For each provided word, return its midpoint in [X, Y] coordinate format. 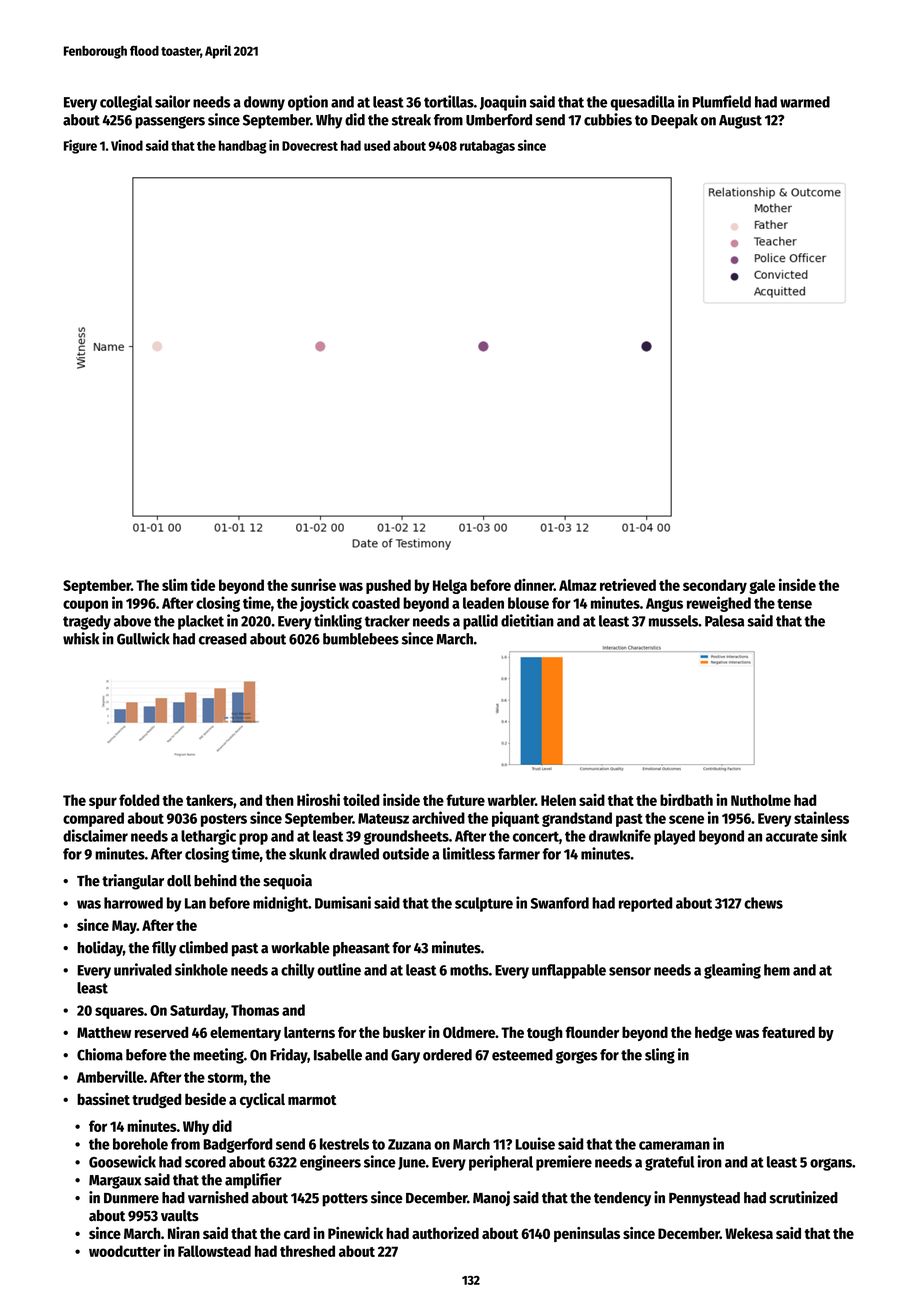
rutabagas [487, 147]
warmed [805, 102]
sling [660, 1056]
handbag [243, 147]
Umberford [499, 120]
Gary [405, 1056]
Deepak [674, 121]
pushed [388, 586]
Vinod [127, 145]
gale [762, 586]
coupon [85, 606]
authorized [445, 1233]
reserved [161, 1032]
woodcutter [125, 1251]
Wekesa [749, 1233]
